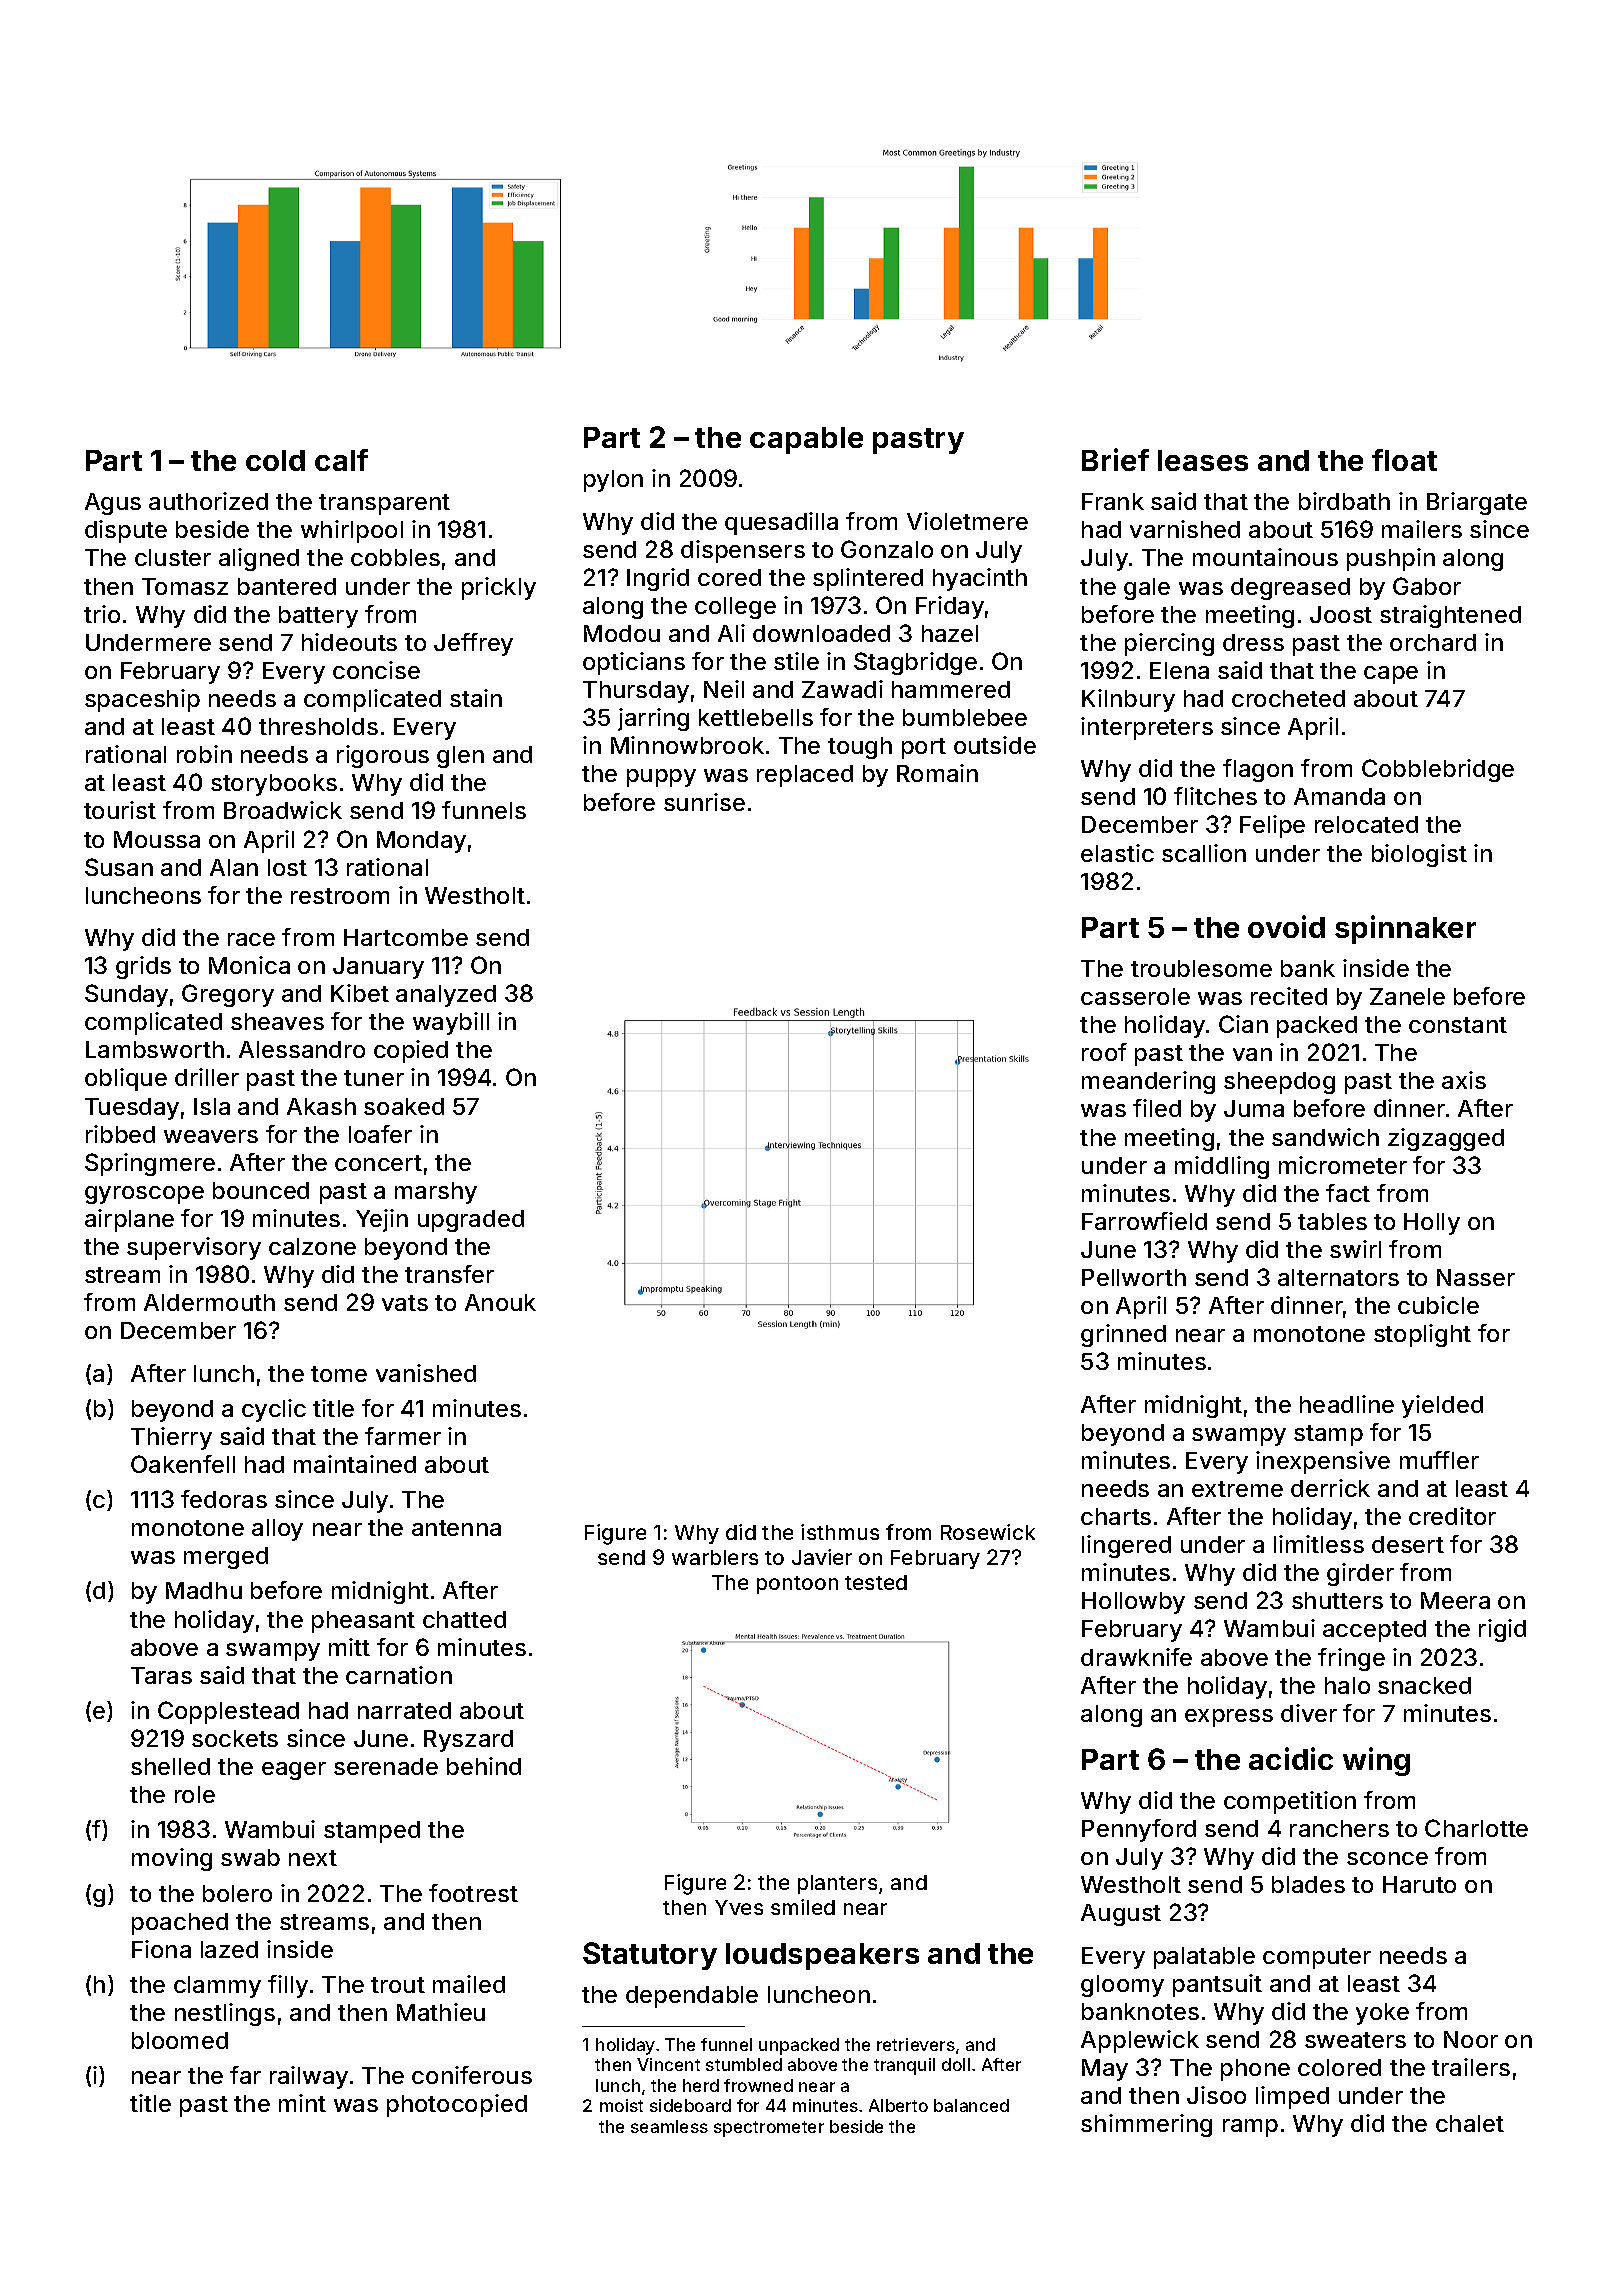 This screenshot has width=1620, height=2292. Describe the element at coordinates (472, 2075) in the screenshot. I see `coniferous` at that location.
